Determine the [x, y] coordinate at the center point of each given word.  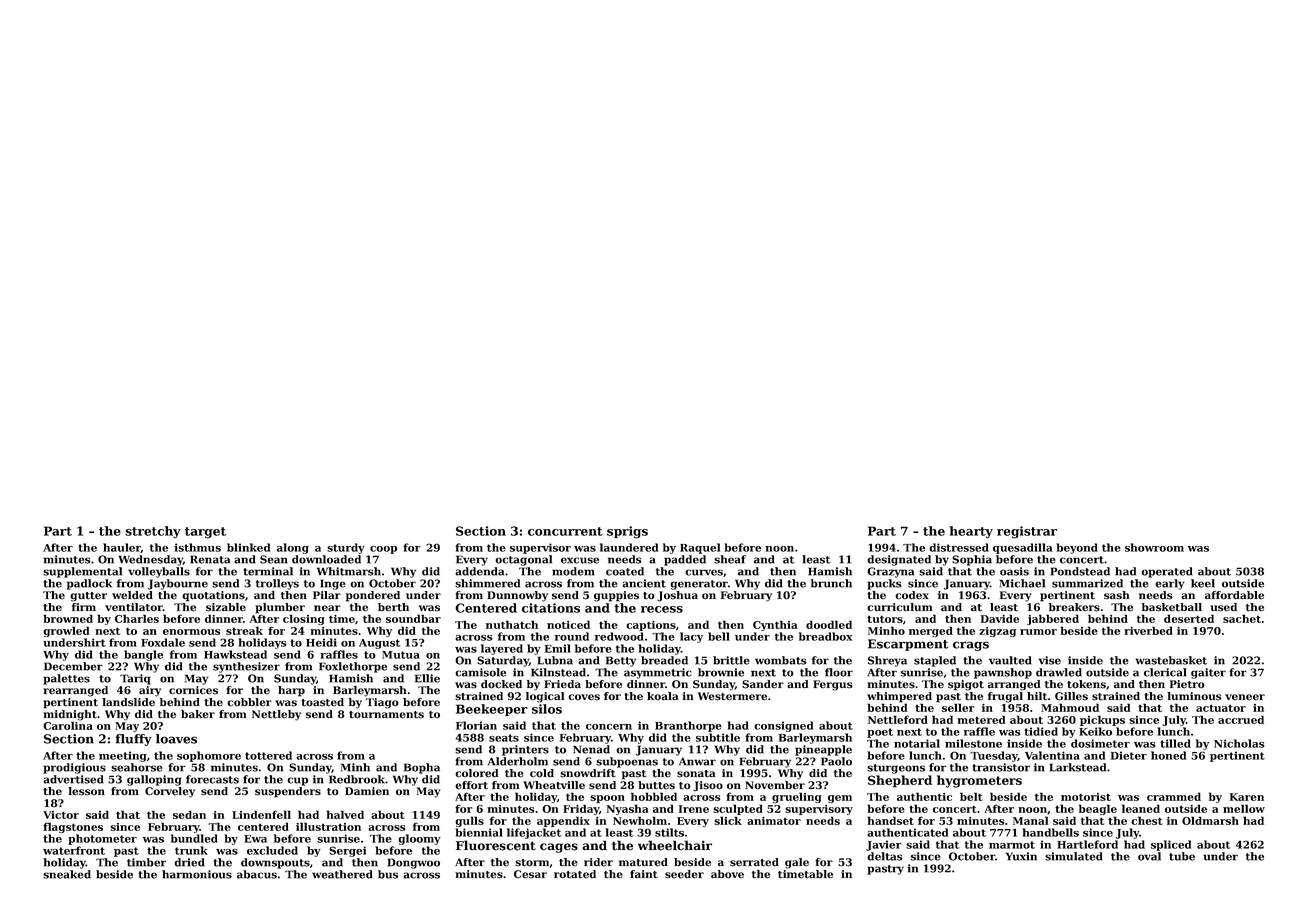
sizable [226, 607]
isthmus [197, 547]
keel [1203, 583]
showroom [1154, 547]
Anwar [697, 761]
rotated [575, 874]
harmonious [197, 874]
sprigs [627, 532]
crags [971, 646]
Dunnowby [517, 596]
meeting [123, 756]
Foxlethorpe [353, 667]
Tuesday [994, 756]
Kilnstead [558, 672]
